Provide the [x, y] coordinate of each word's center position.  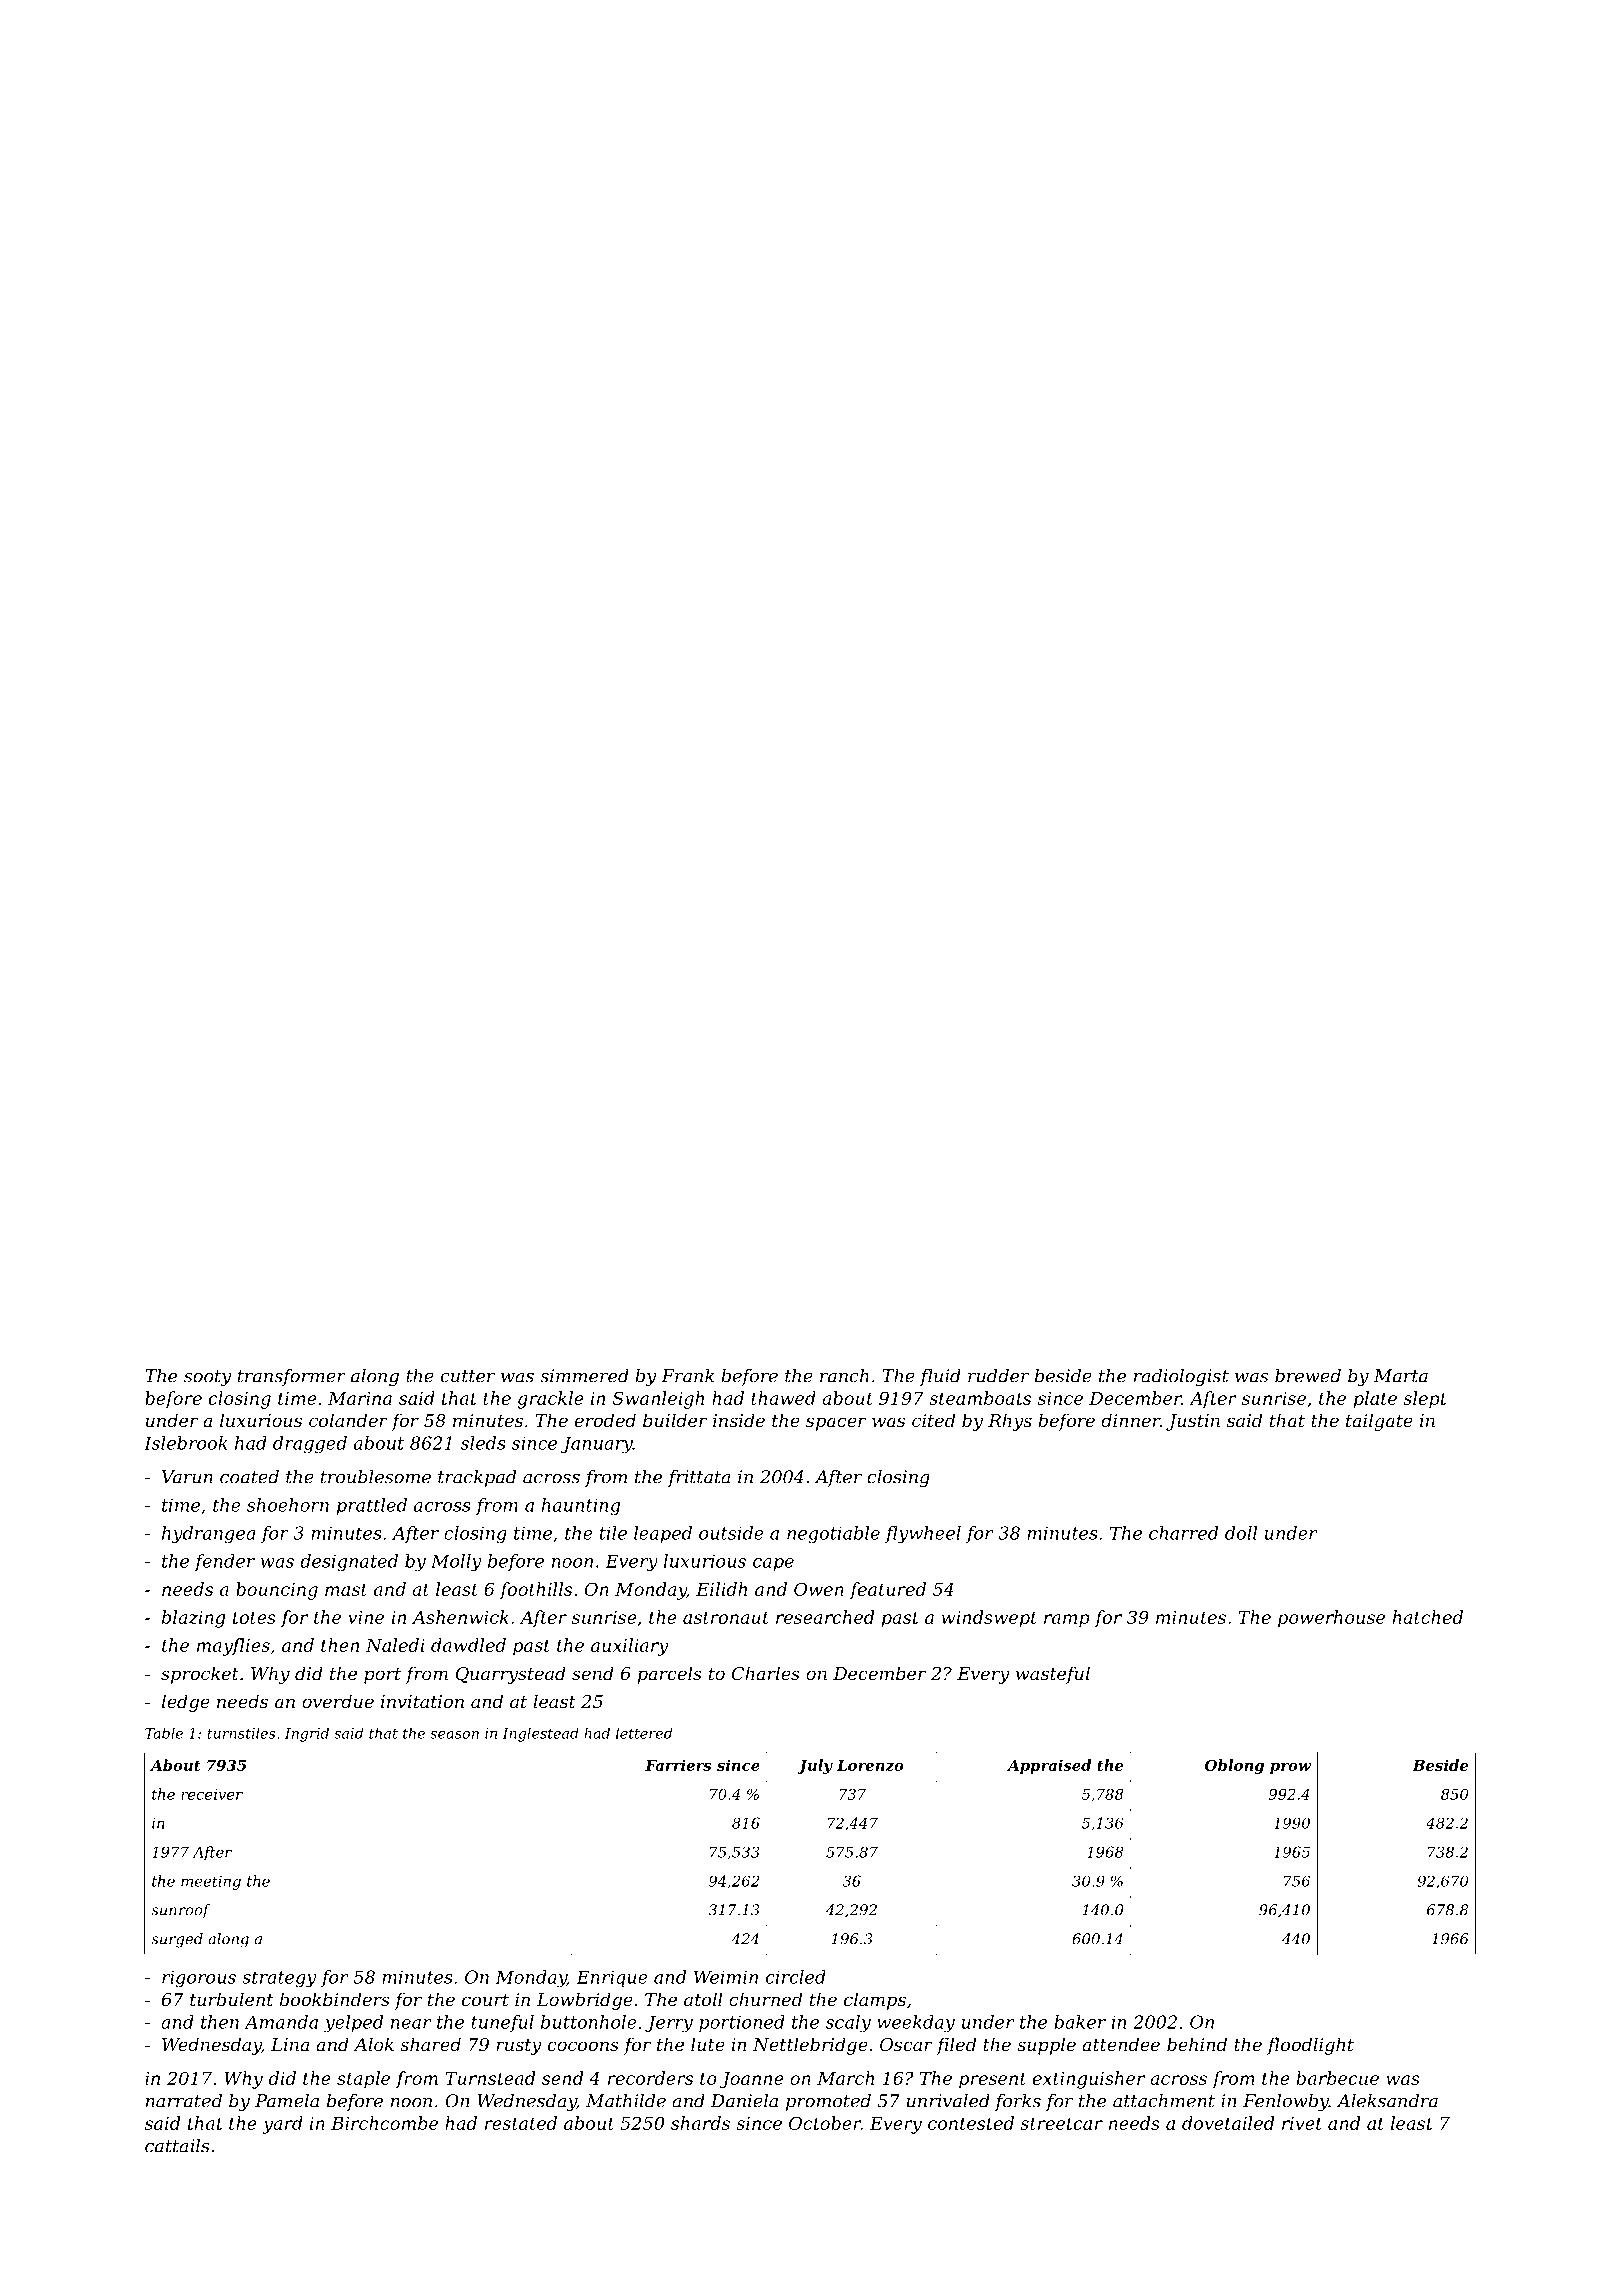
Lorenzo [870, 1766]
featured [888, 1591]
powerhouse [1331, 1619]
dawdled [468, 1645]
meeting [211, 1883]
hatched [1428, 1617]
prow [1290, 1768]
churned [765, 1999]
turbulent [231, 1999]
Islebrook [185, 1443]
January [597, 1445]
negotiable [833, 1534]
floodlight [1310, 2046]
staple [363, 2080]
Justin [1193, 1422]
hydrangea [208, 1534]
